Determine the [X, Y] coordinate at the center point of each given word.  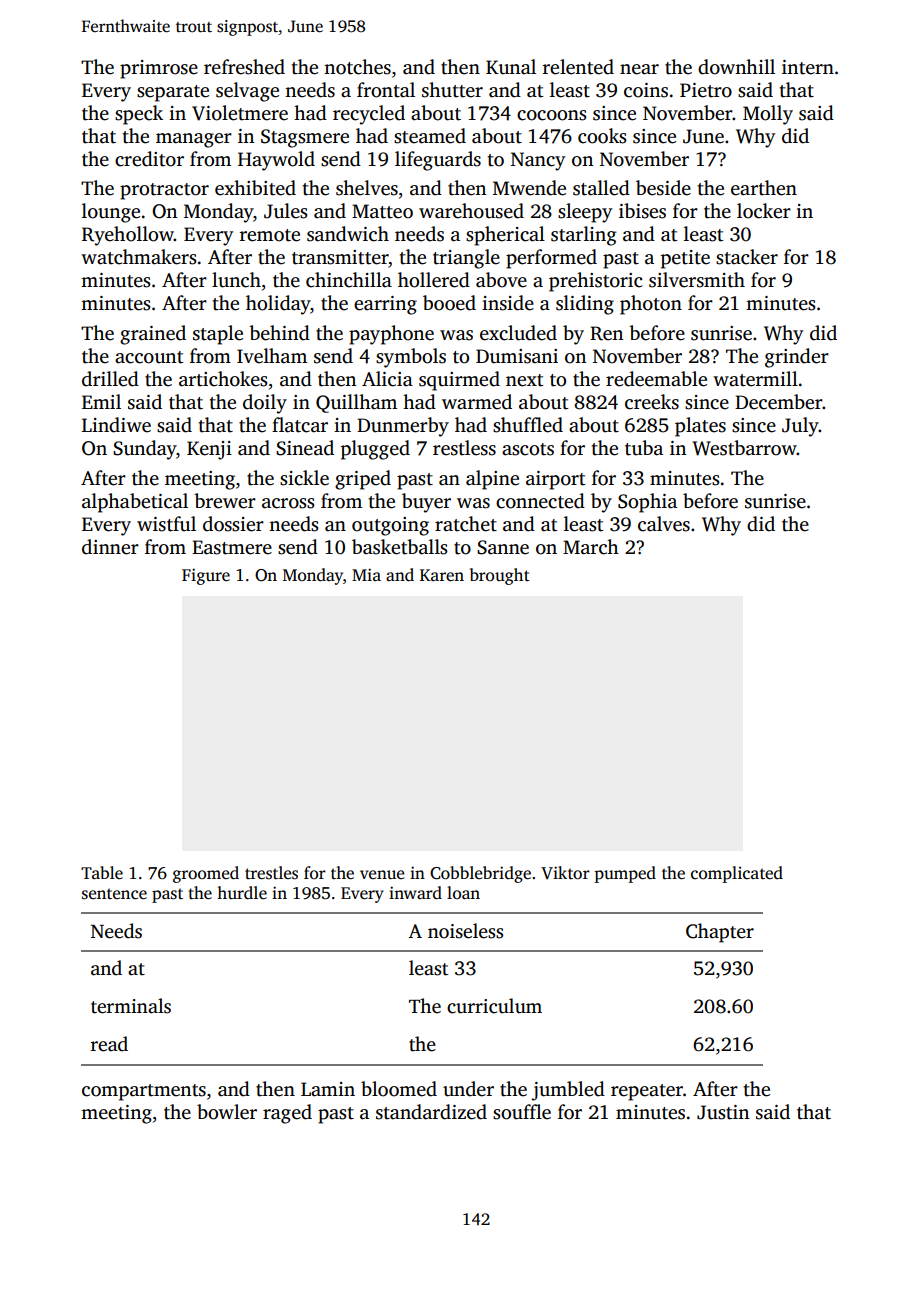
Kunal [511, 67]
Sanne [503, 547]
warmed [477, 402]
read [109, 1044]
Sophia [647, 503]
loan [463, 892]
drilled [110, 379]
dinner [110, 547]
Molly [768, 115]
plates [700, 427]
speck [139, 115]
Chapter [720, 933]
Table [102, 873]
